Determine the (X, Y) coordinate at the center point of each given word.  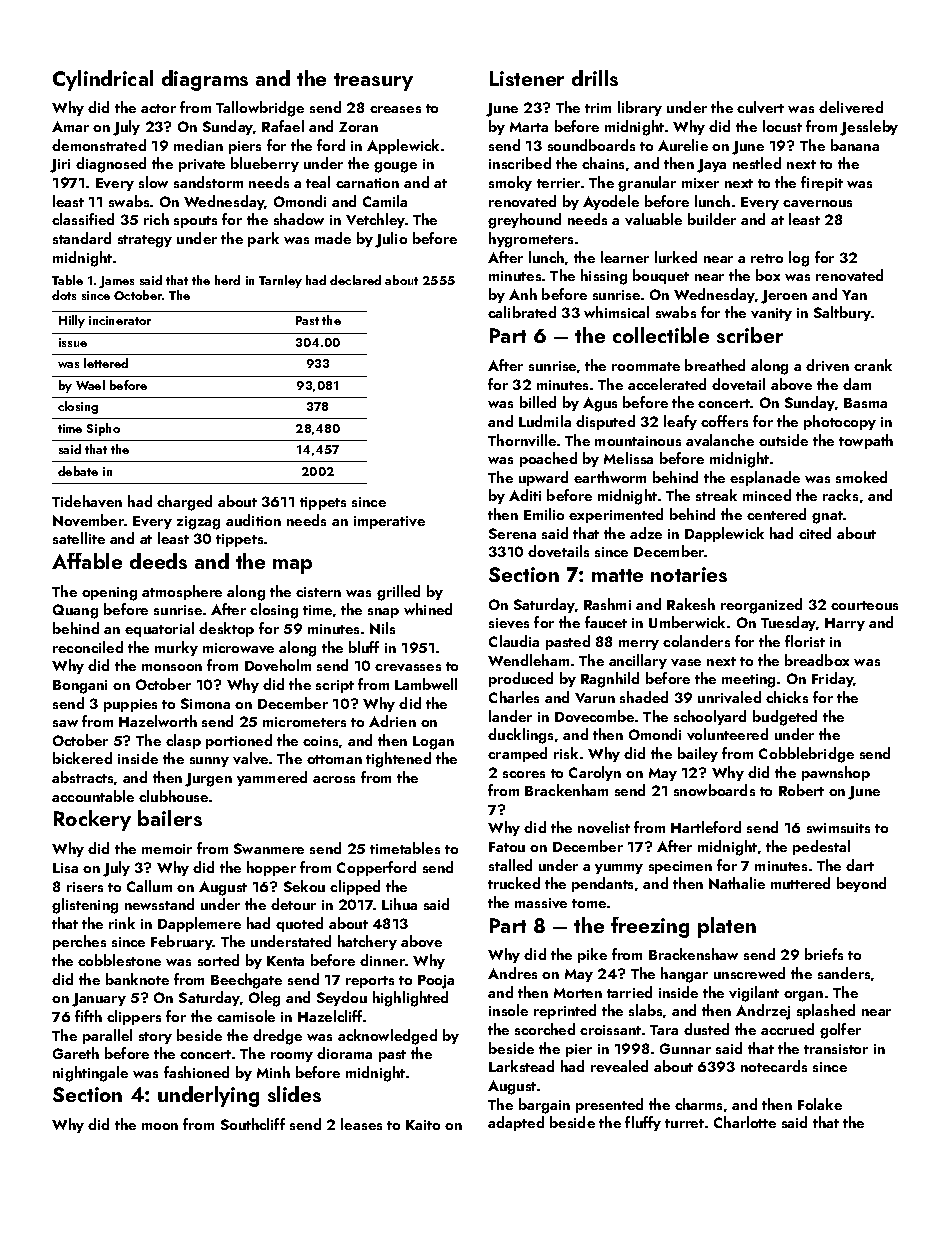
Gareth (76, 1053)
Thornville (522, 440)
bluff (364, 647)
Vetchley (375, 220)
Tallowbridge (260, 109)
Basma (865, 403)
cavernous (817, 203)
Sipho (103, 429)
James (116, 282)
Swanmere (269, 848)
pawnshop (836, 773)
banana (855, 145)
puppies (130, 705)
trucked (514, 883)
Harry (845, 624)
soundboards (591, 145)
